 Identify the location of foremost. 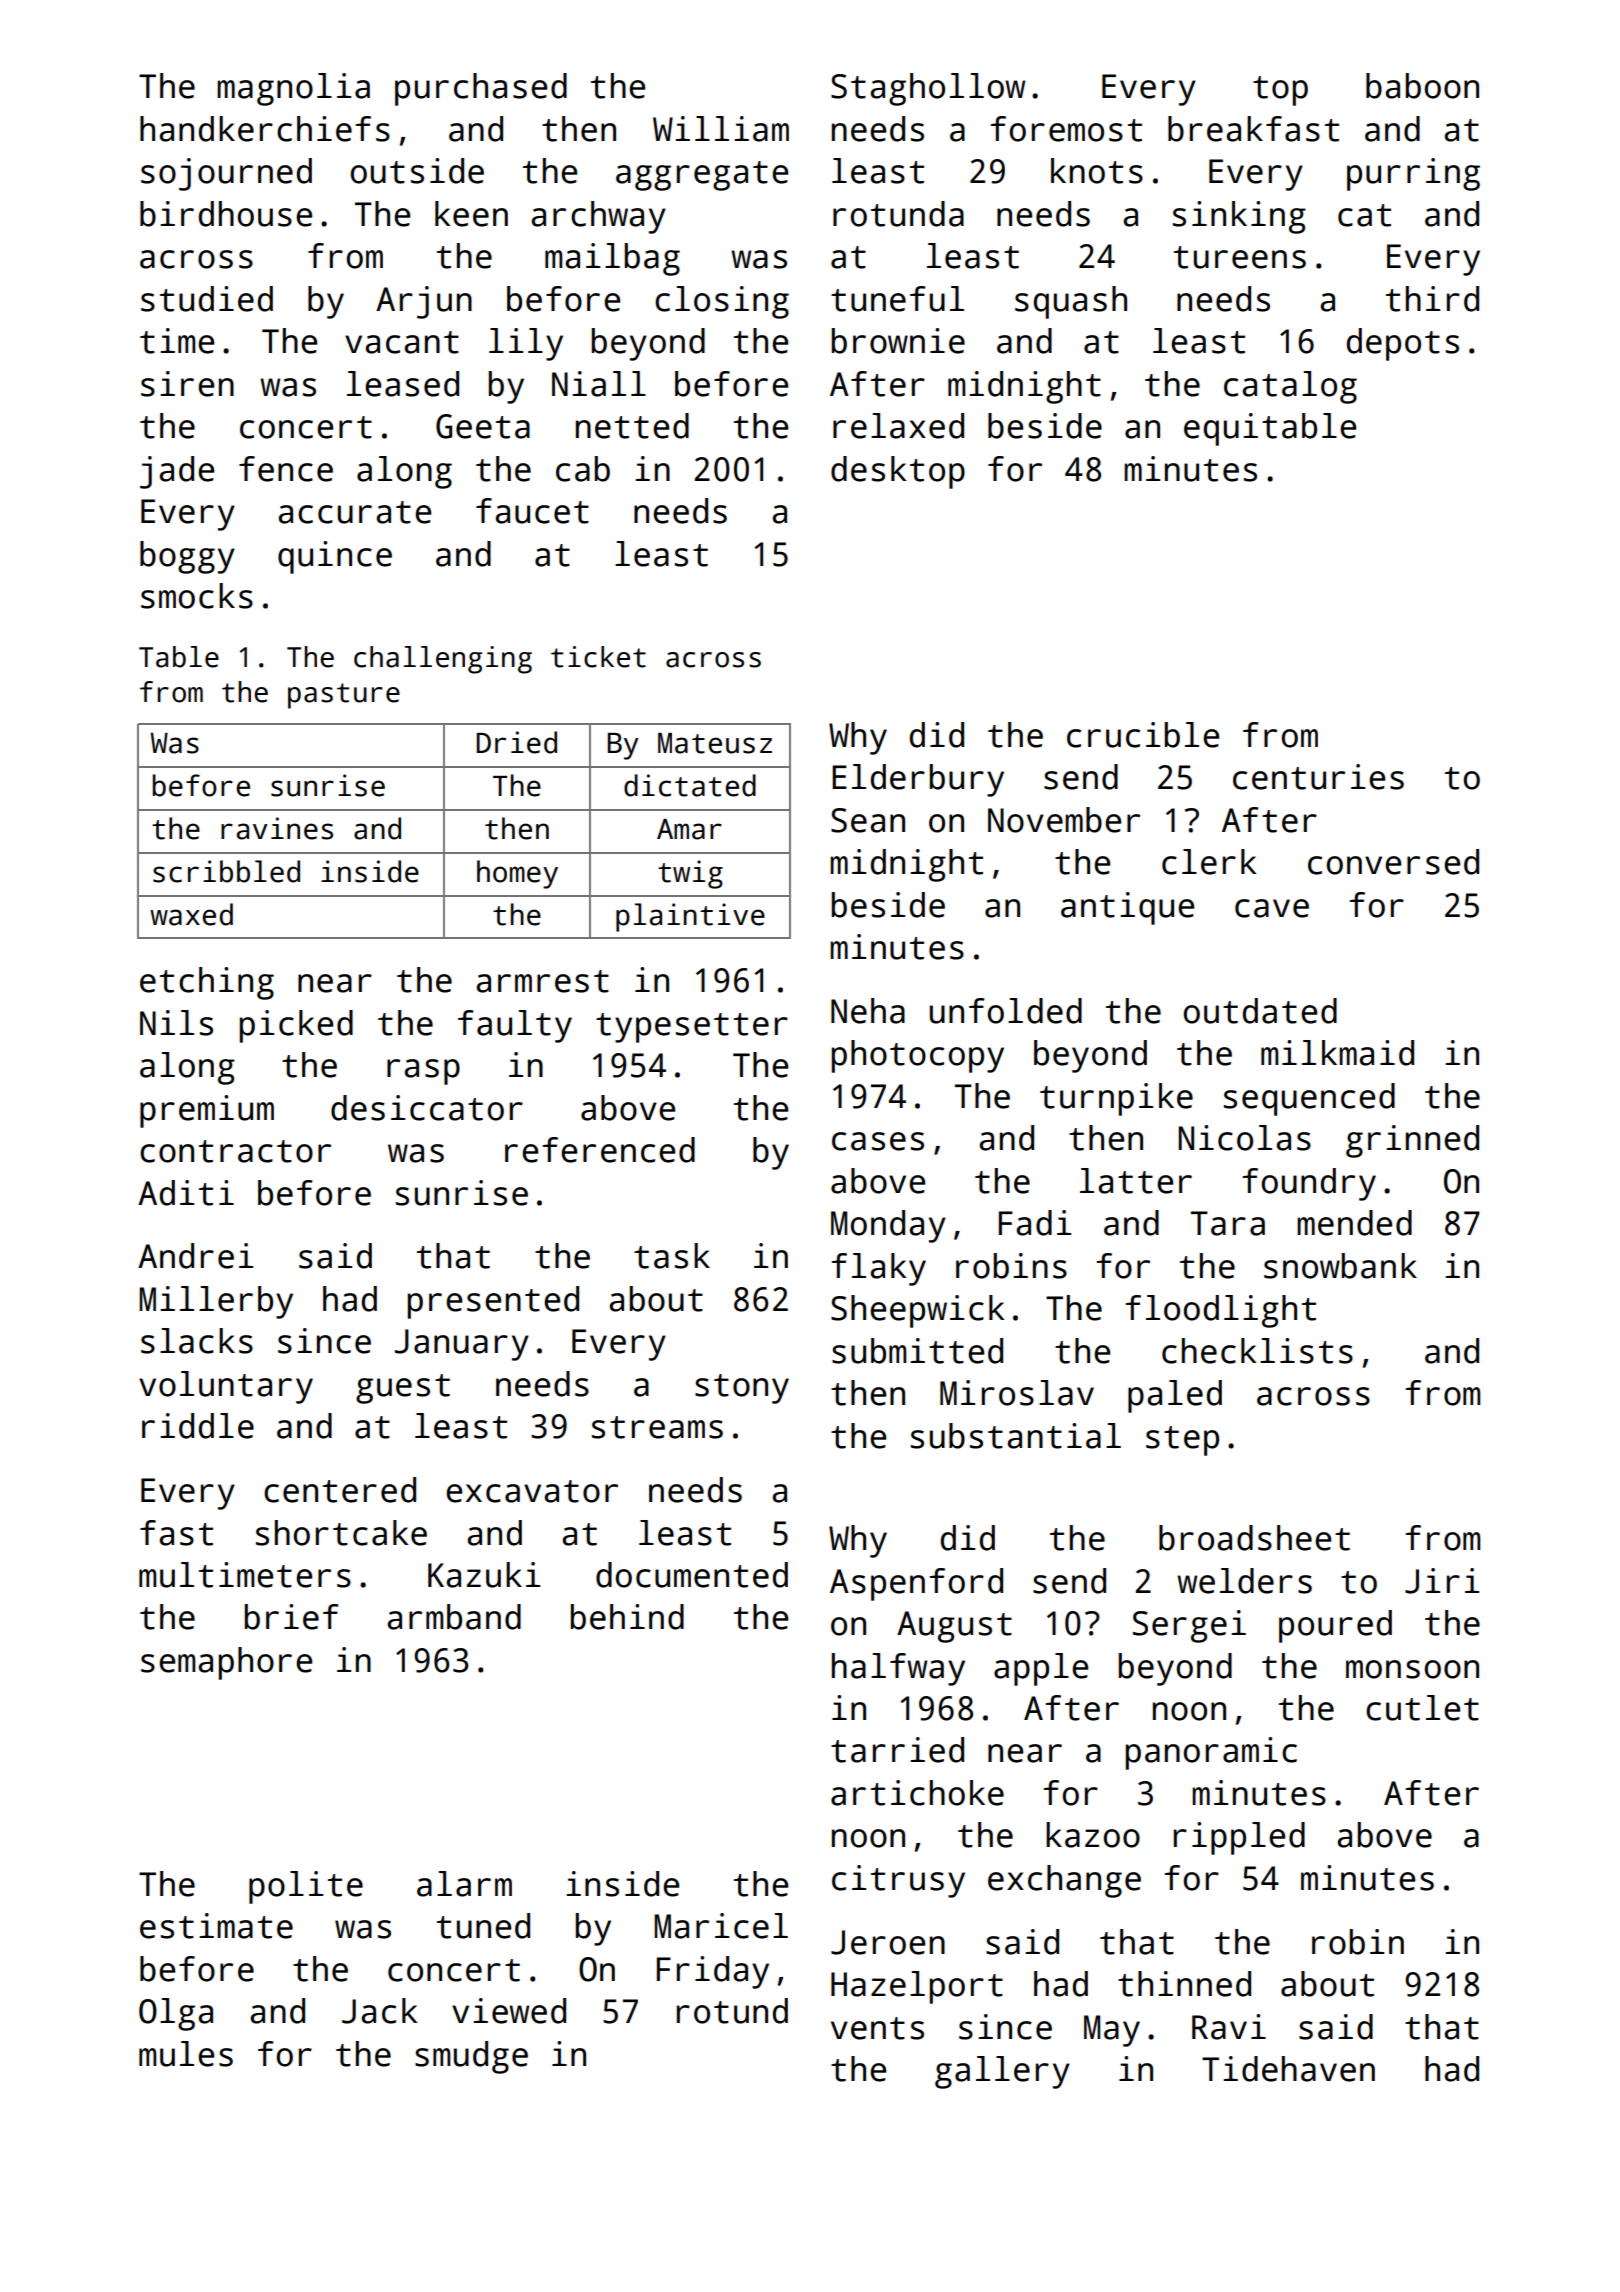
(1066, 129).
